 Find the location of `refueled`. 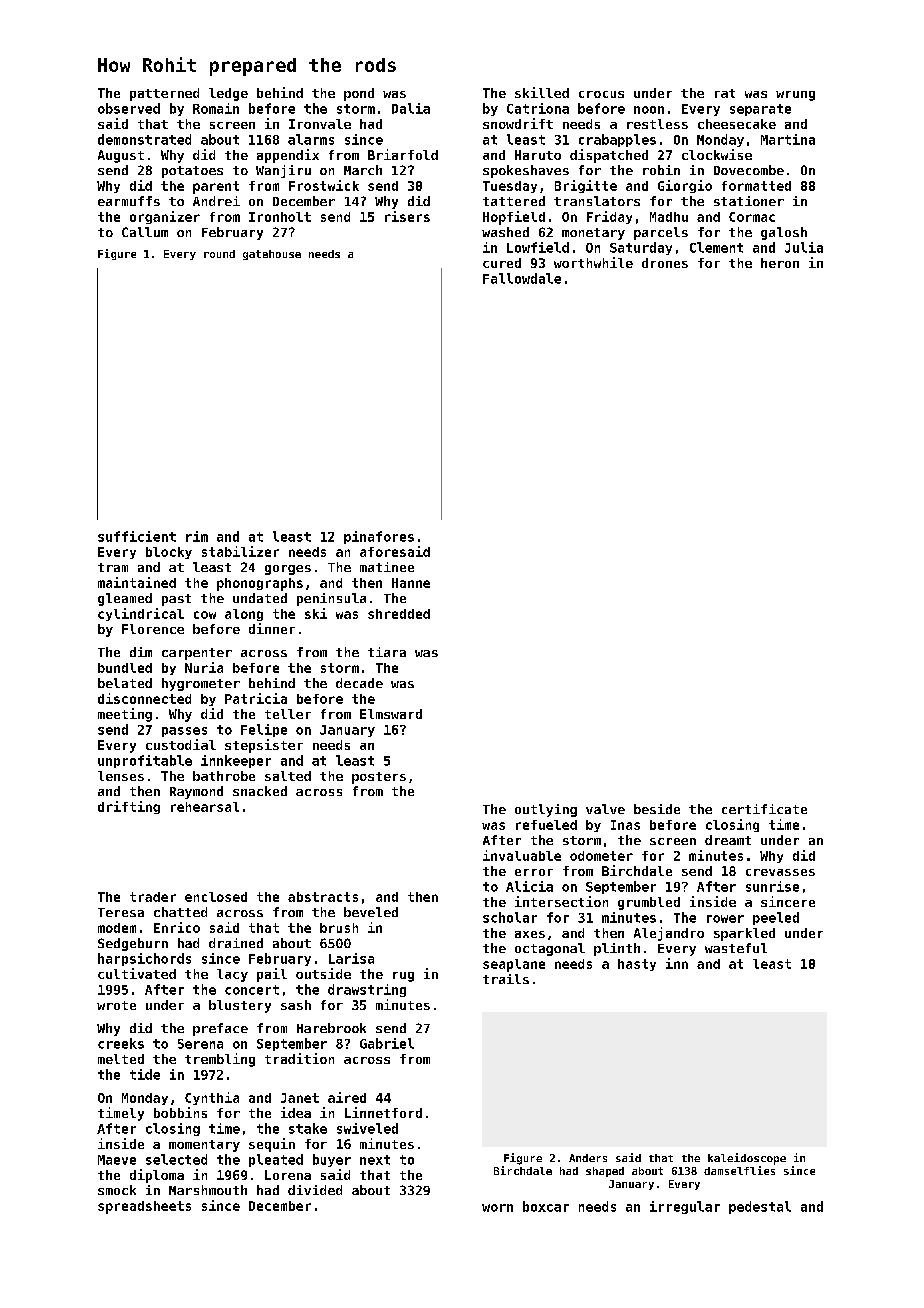

refueled is located at coordinates (546, 825).
